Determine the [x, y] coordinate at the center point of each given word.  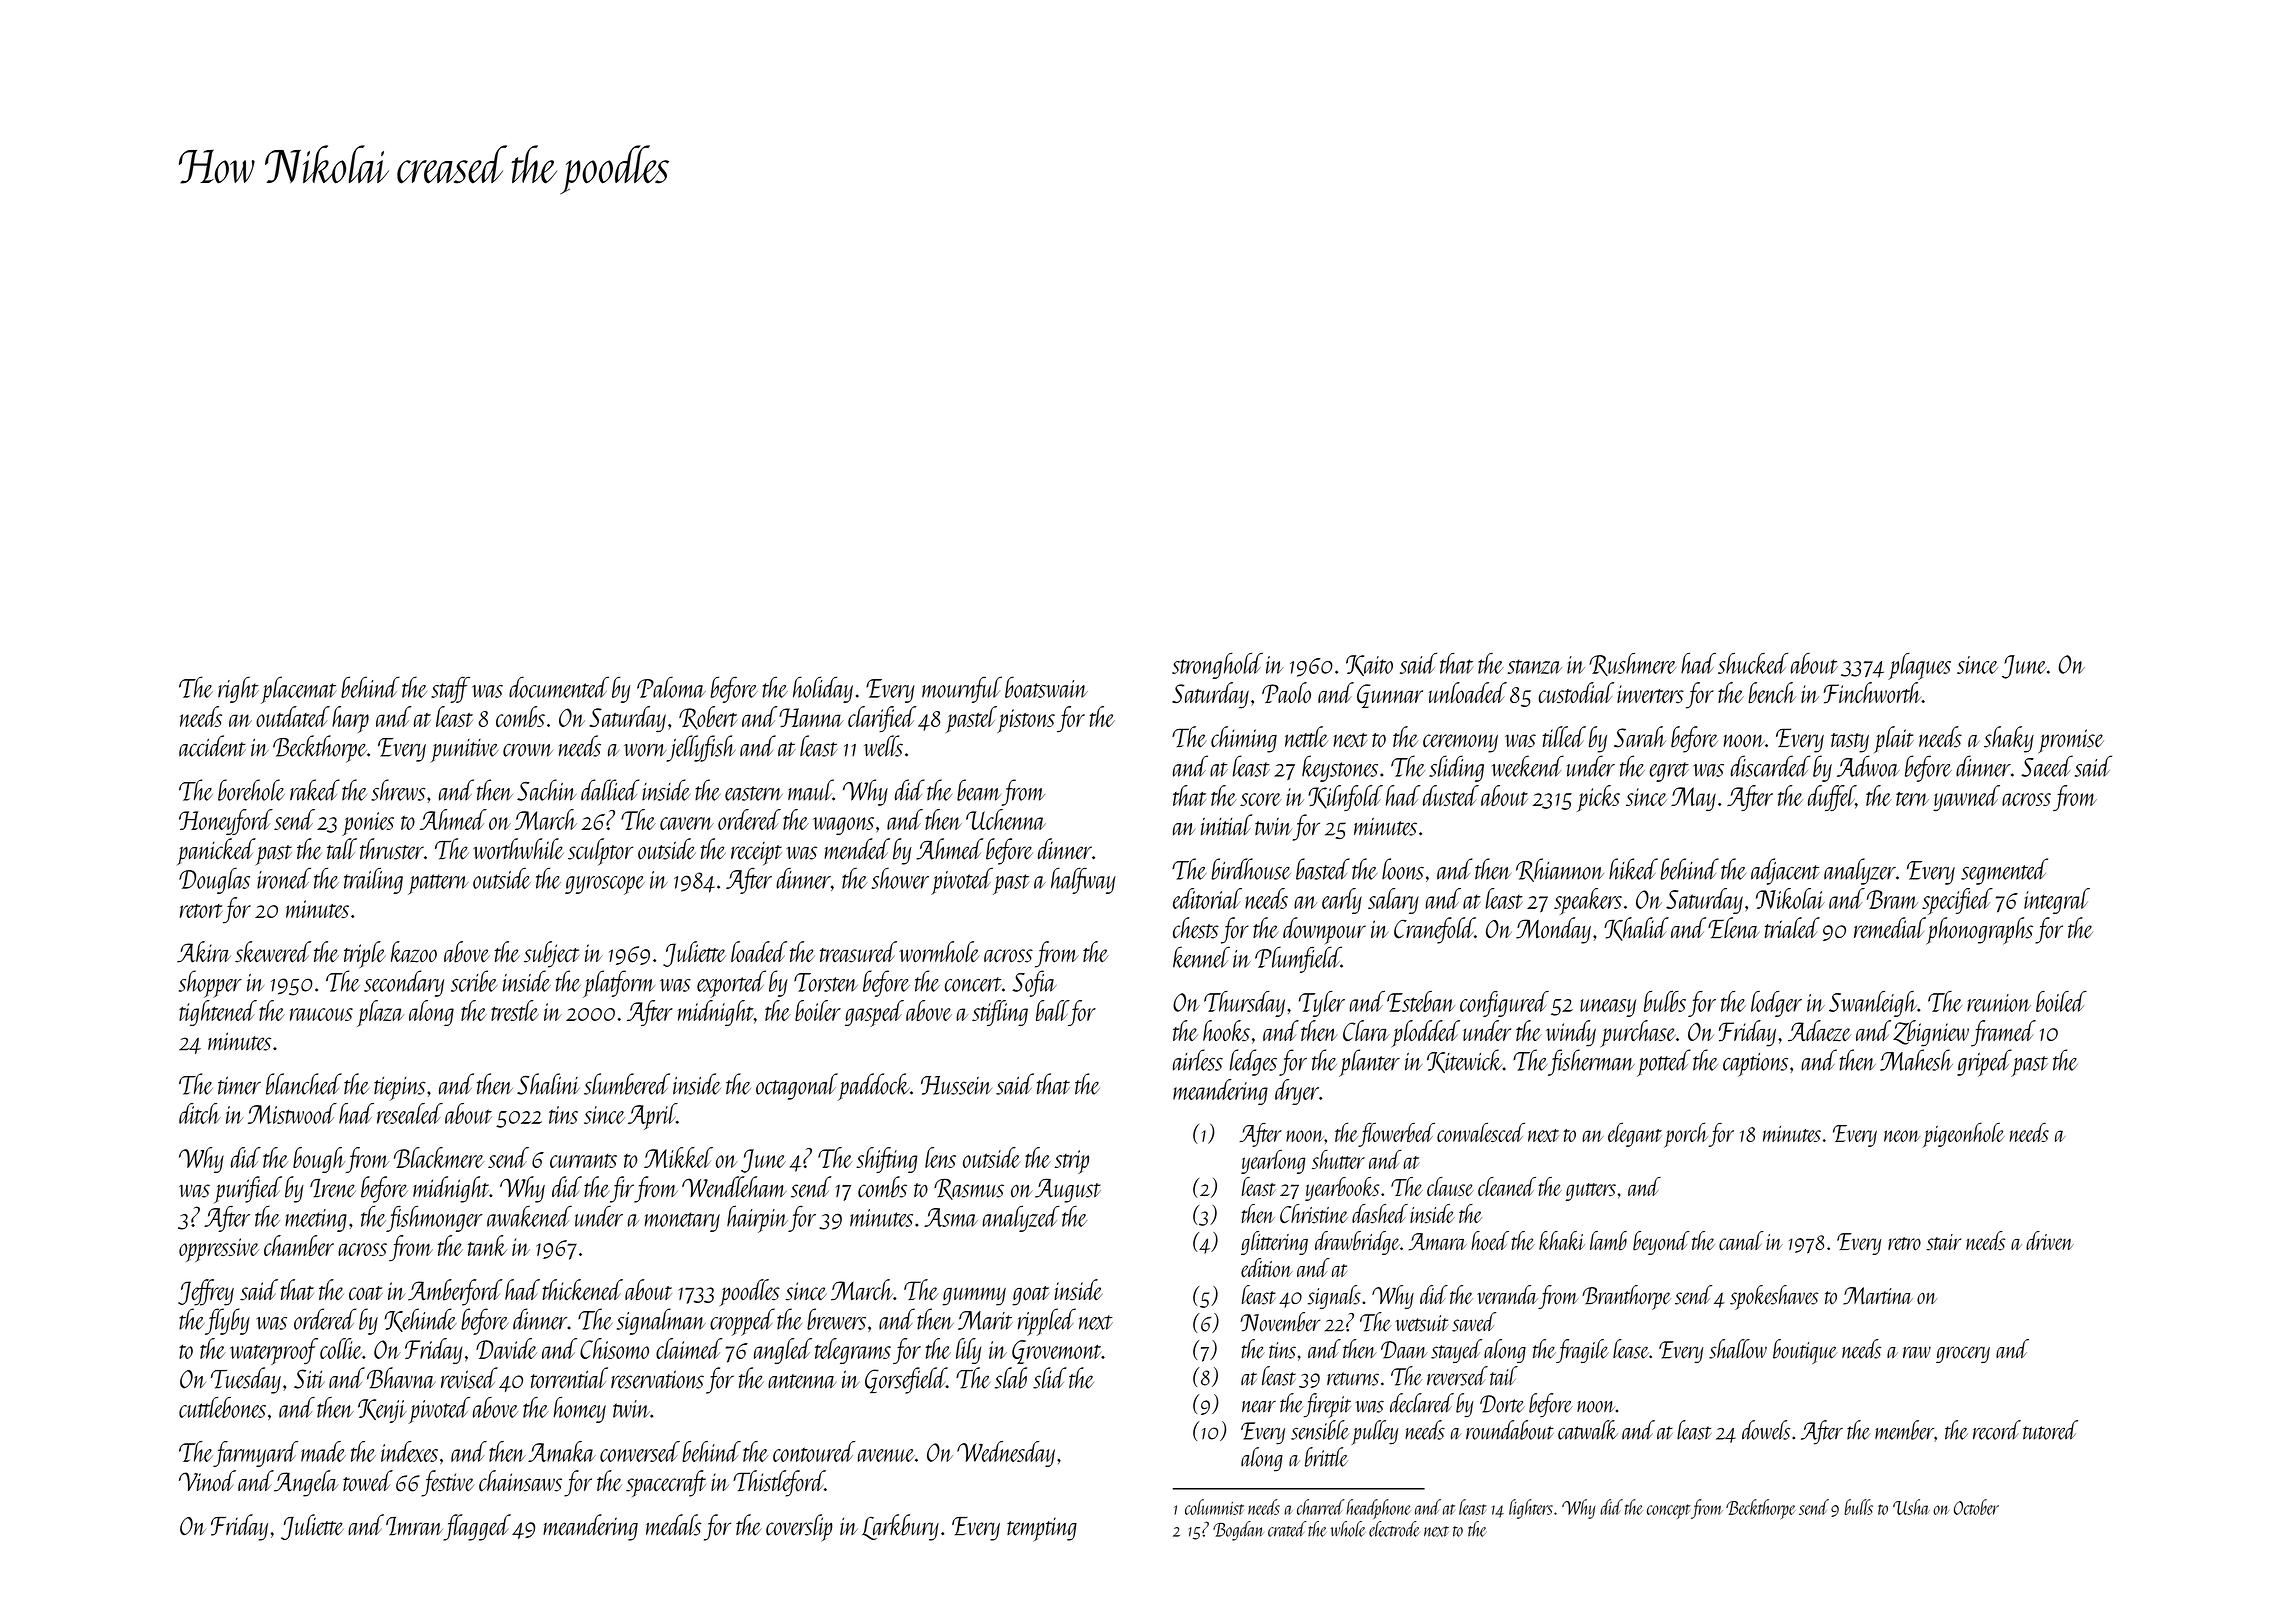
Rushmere [1632, 664]
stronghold [1217, 666]
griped [1984, 1063]
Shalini [548, 1084]
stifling [1000, 1013]
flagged [477, 1527]
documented [559, 687]
